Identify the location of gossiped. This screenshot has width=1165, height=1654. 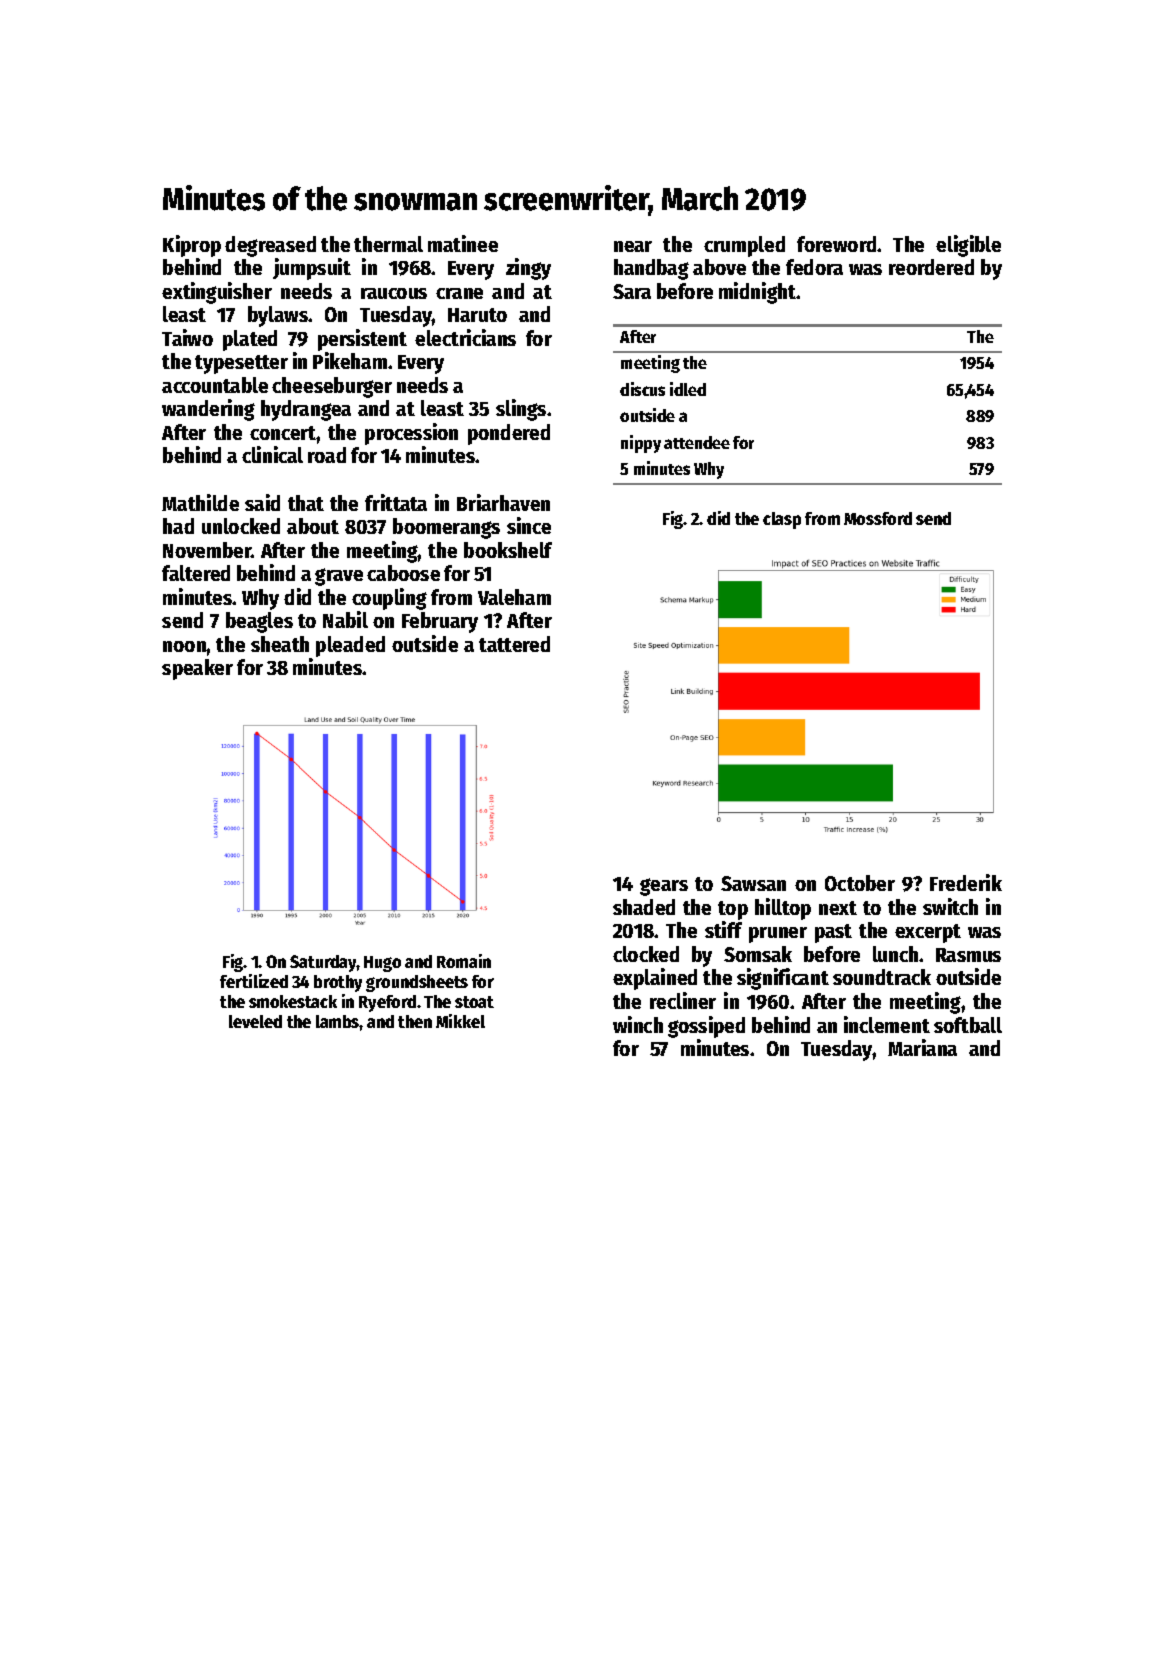
(706, 1027).
